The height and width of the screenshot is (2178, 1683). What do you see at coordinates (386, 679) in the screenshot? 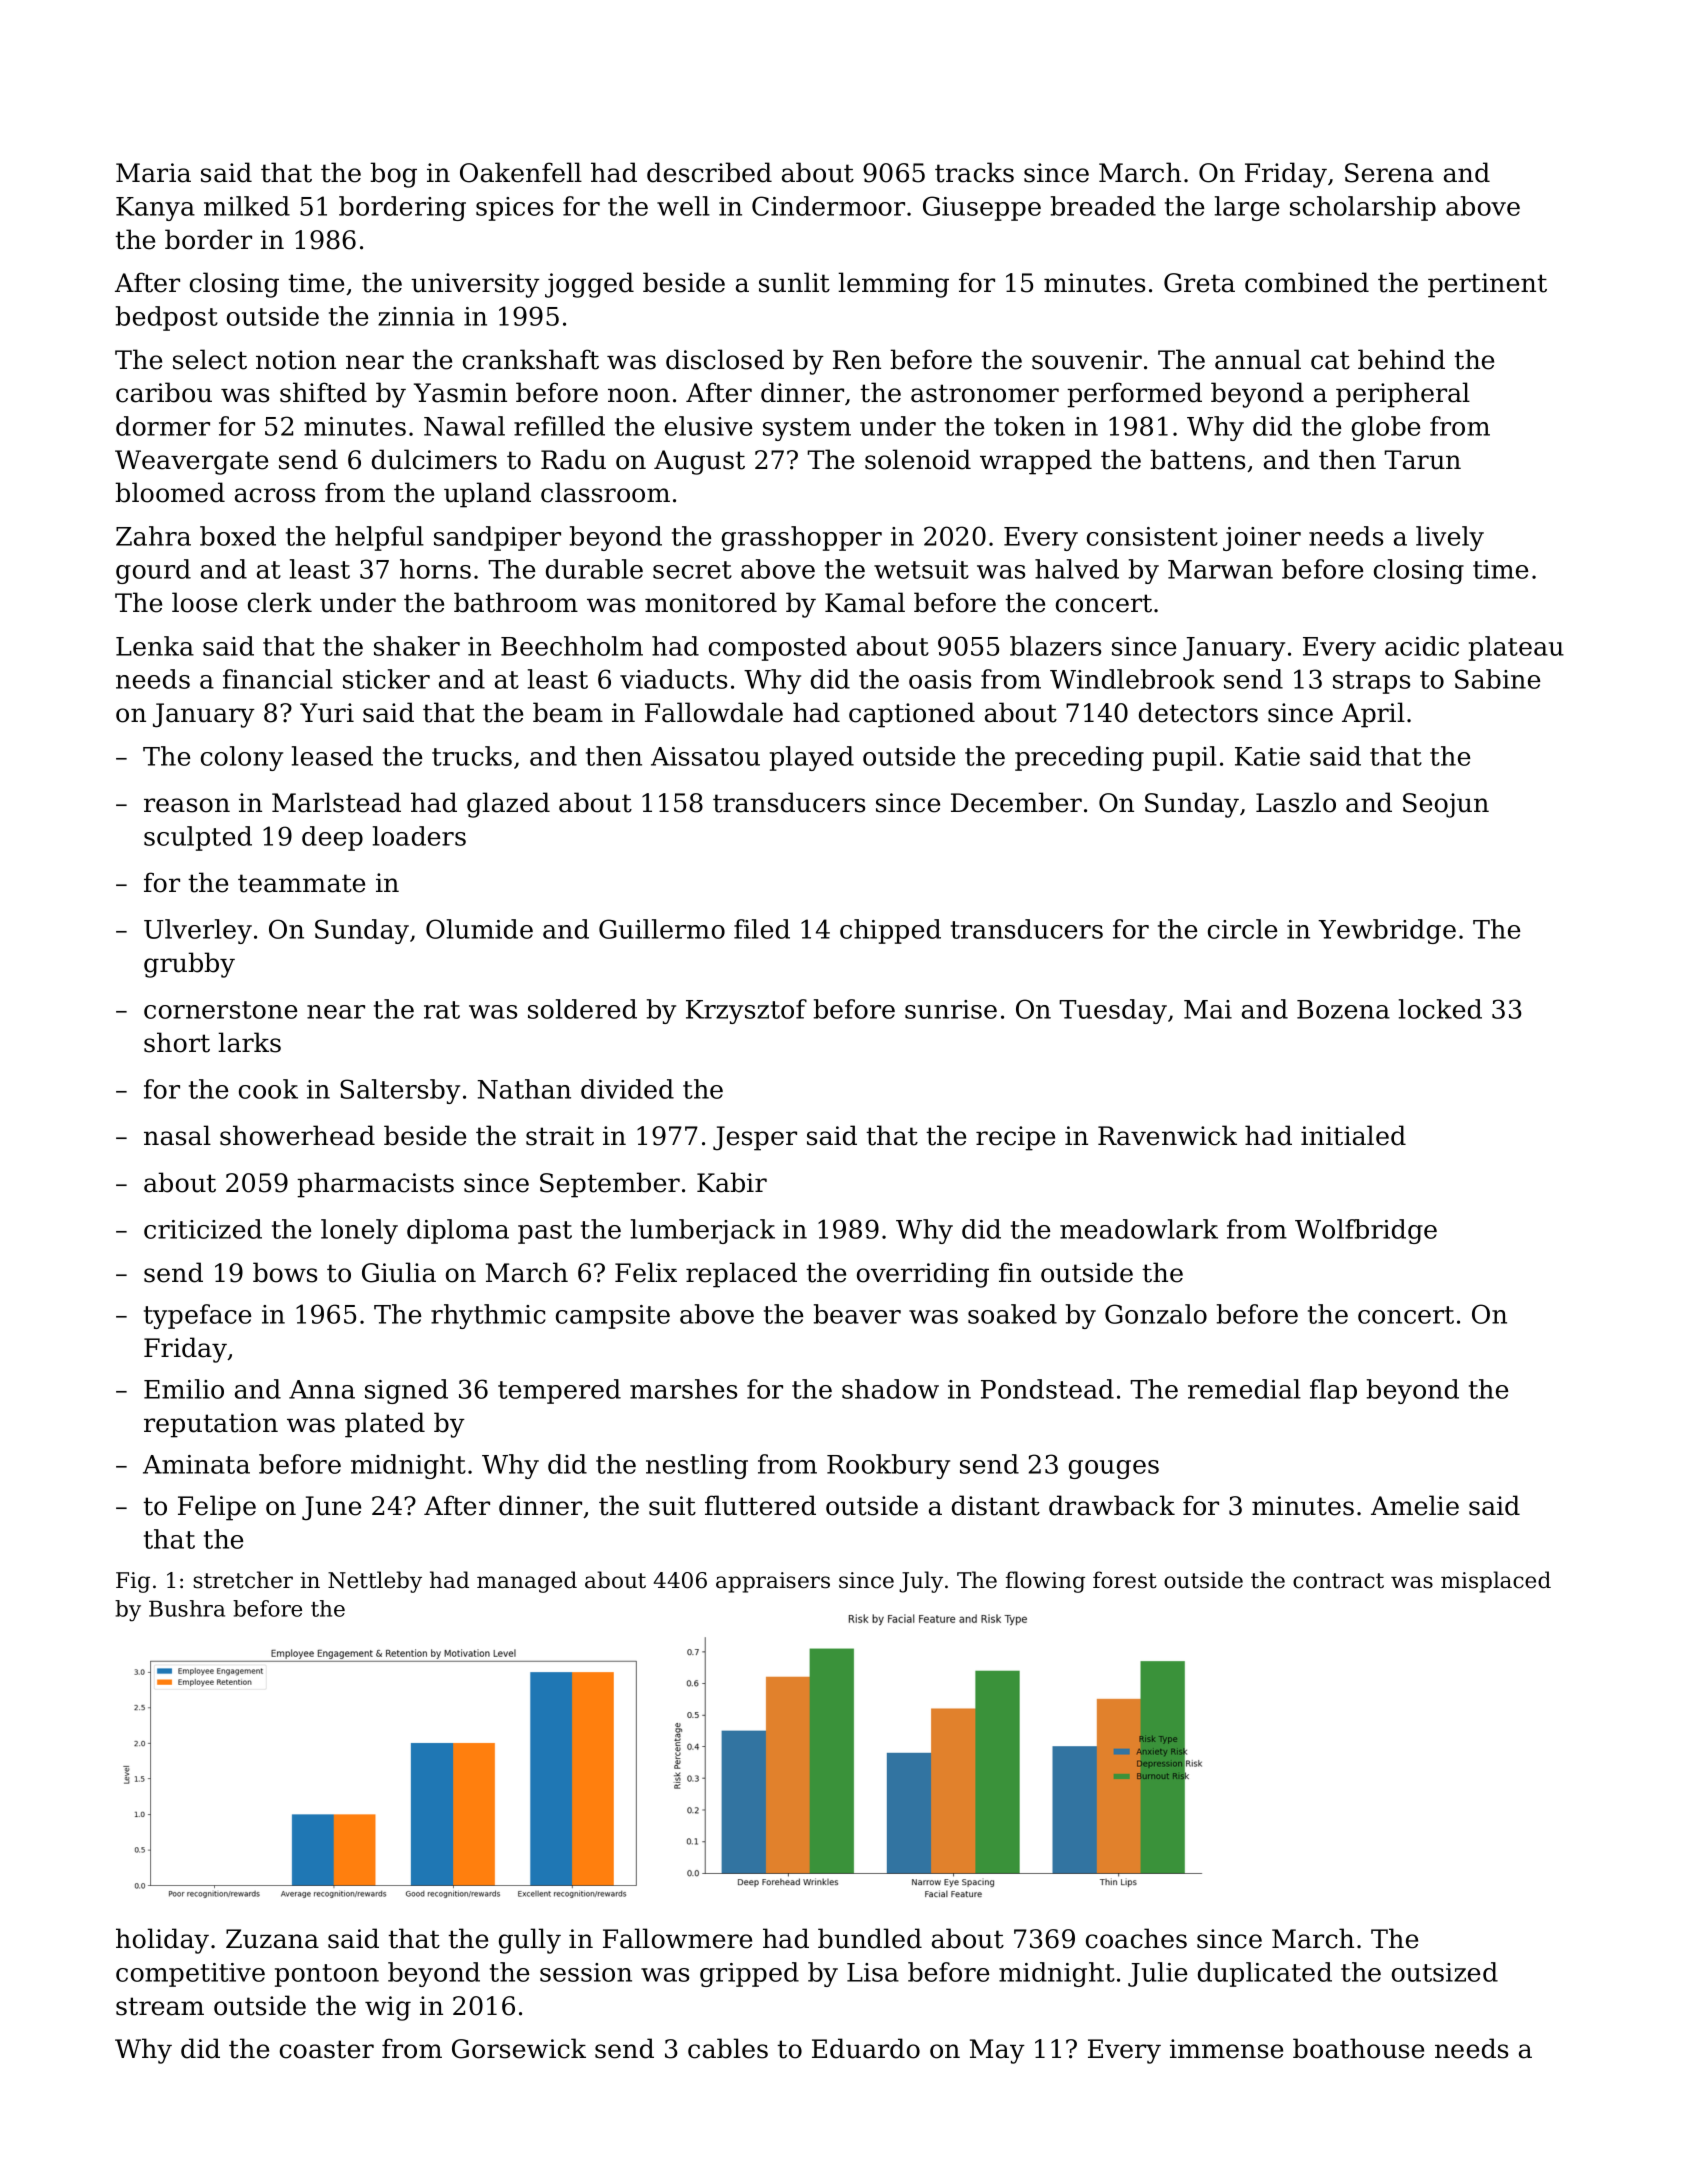
I see `sticker` at bounding box center [386, 679].
